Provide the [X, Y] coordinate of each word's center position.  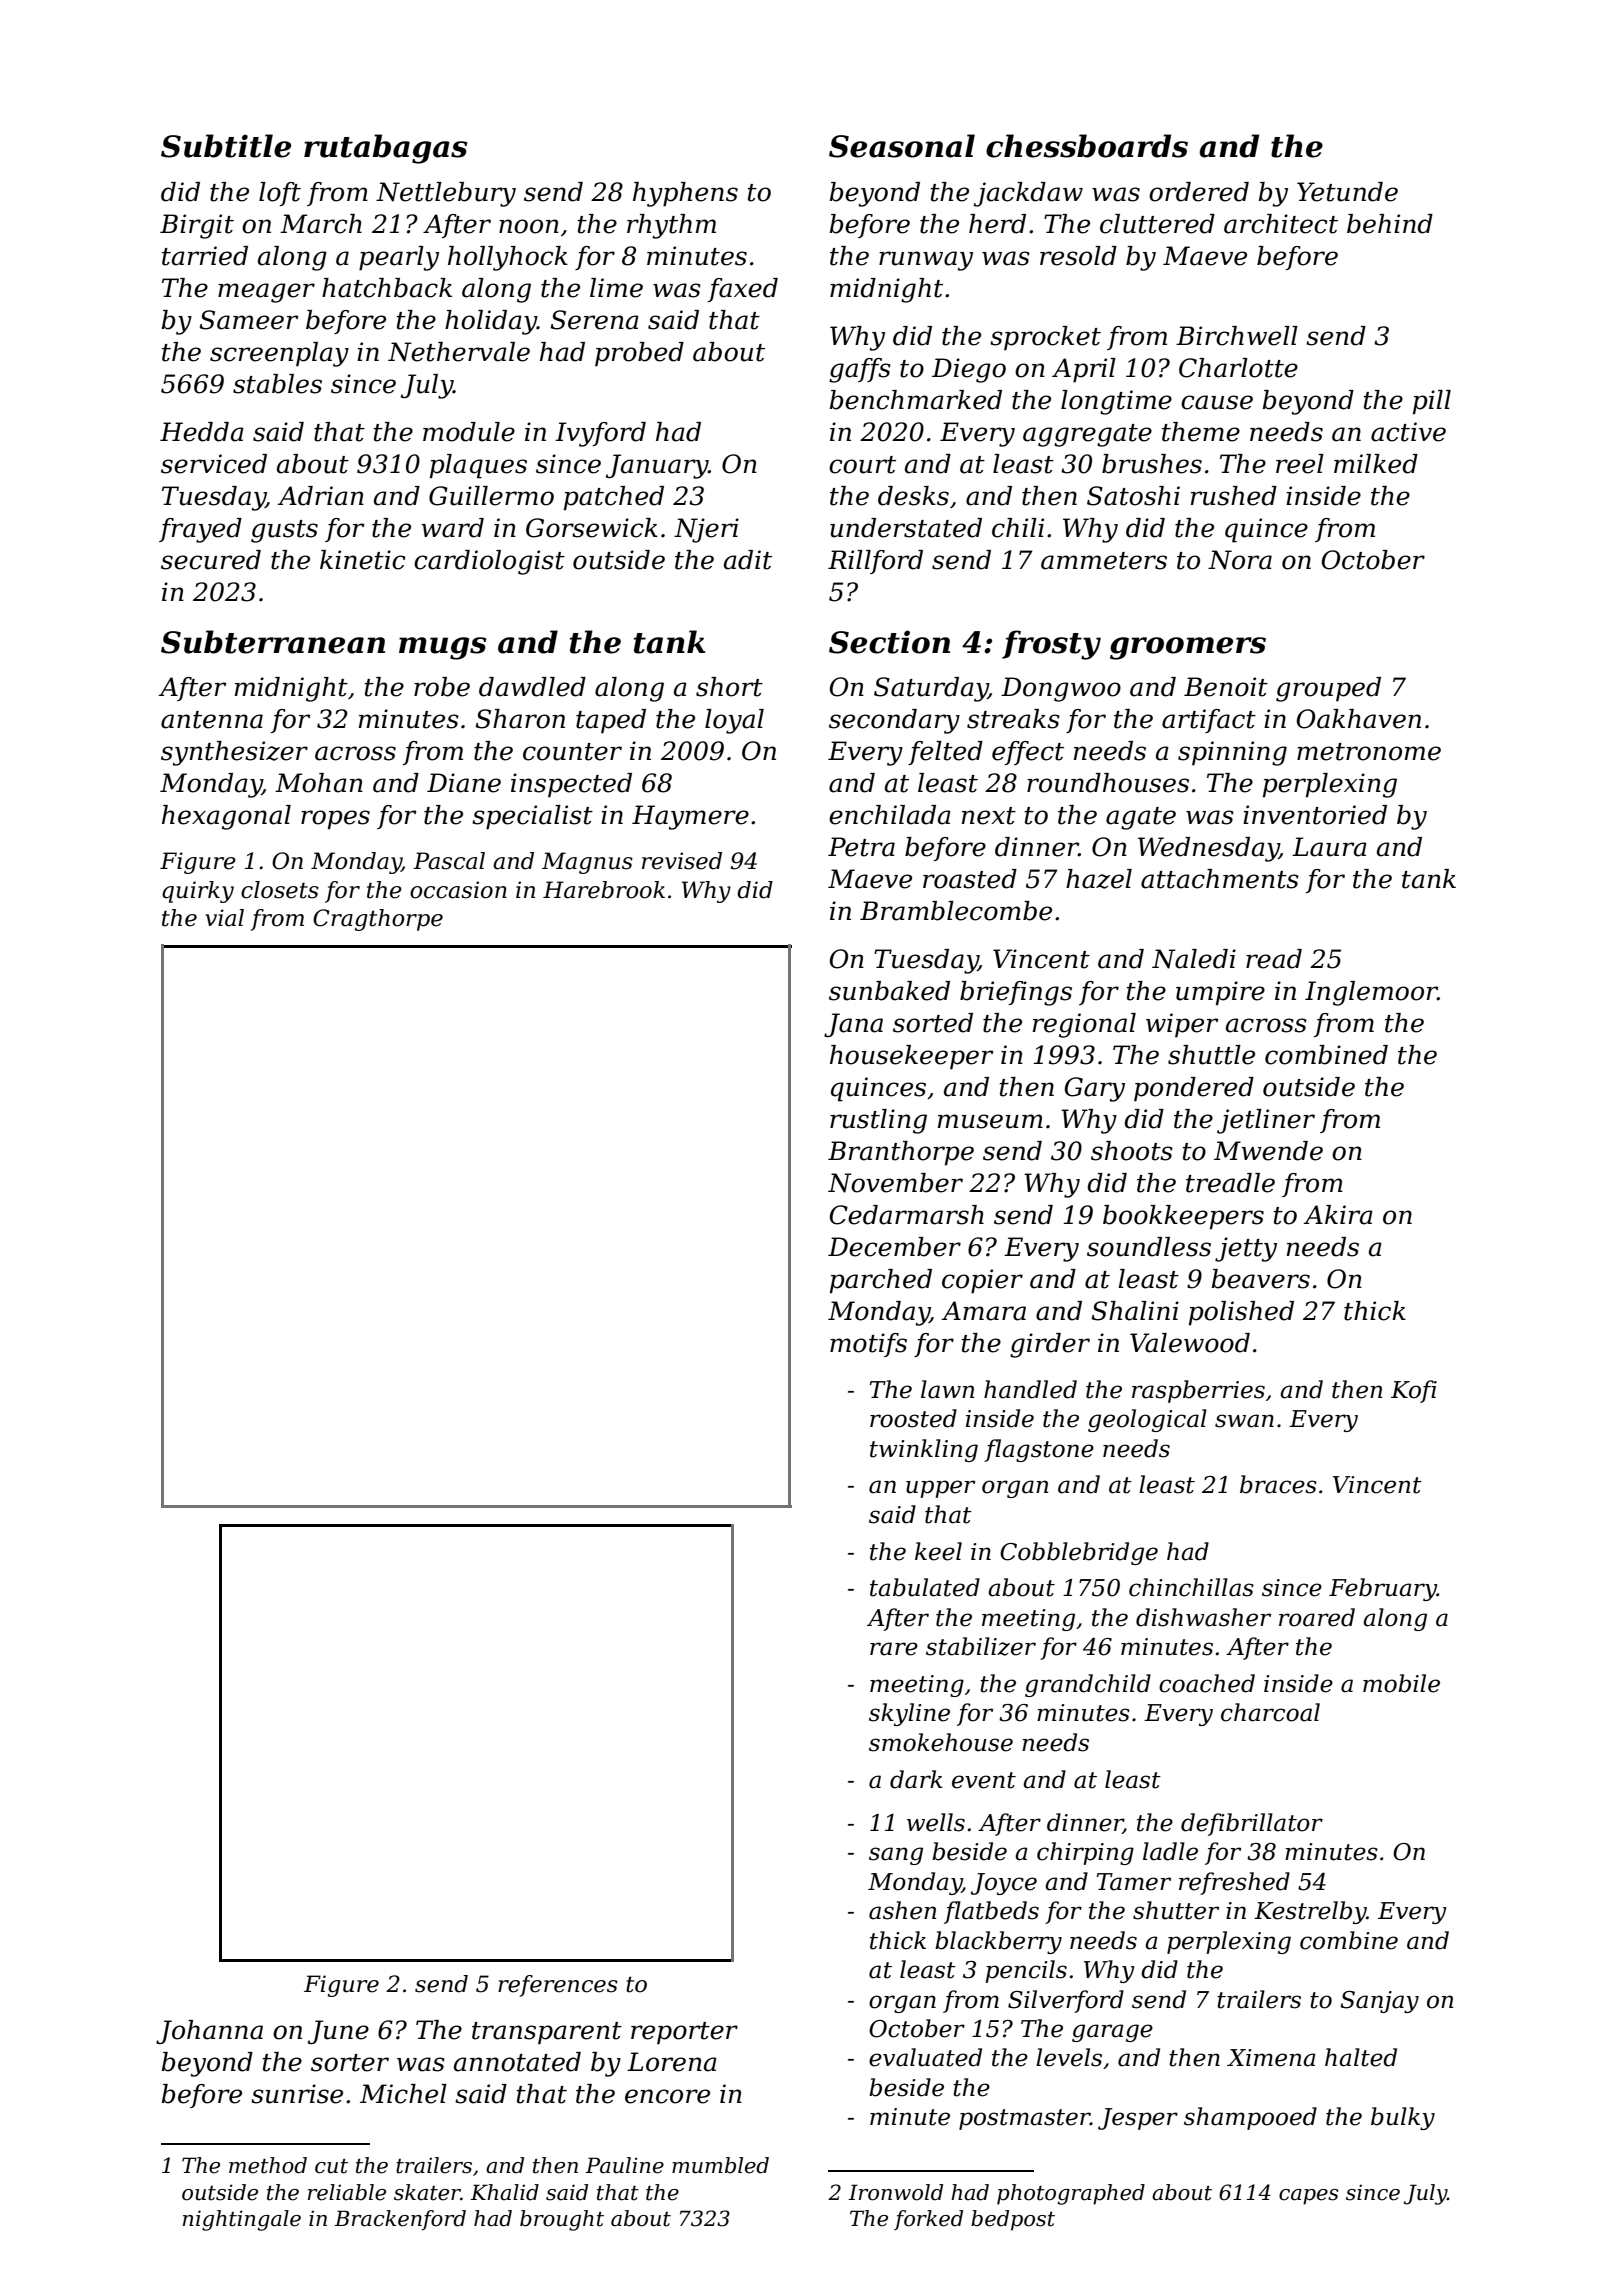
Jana [853, 1025]
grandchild [1088, 1685]
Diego [969, 370]
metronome [1369, 752]
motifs [868, 1345]
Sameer [249, 320]
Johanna [209, 2032]
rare [894, 1649]
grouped [1328, 689]
